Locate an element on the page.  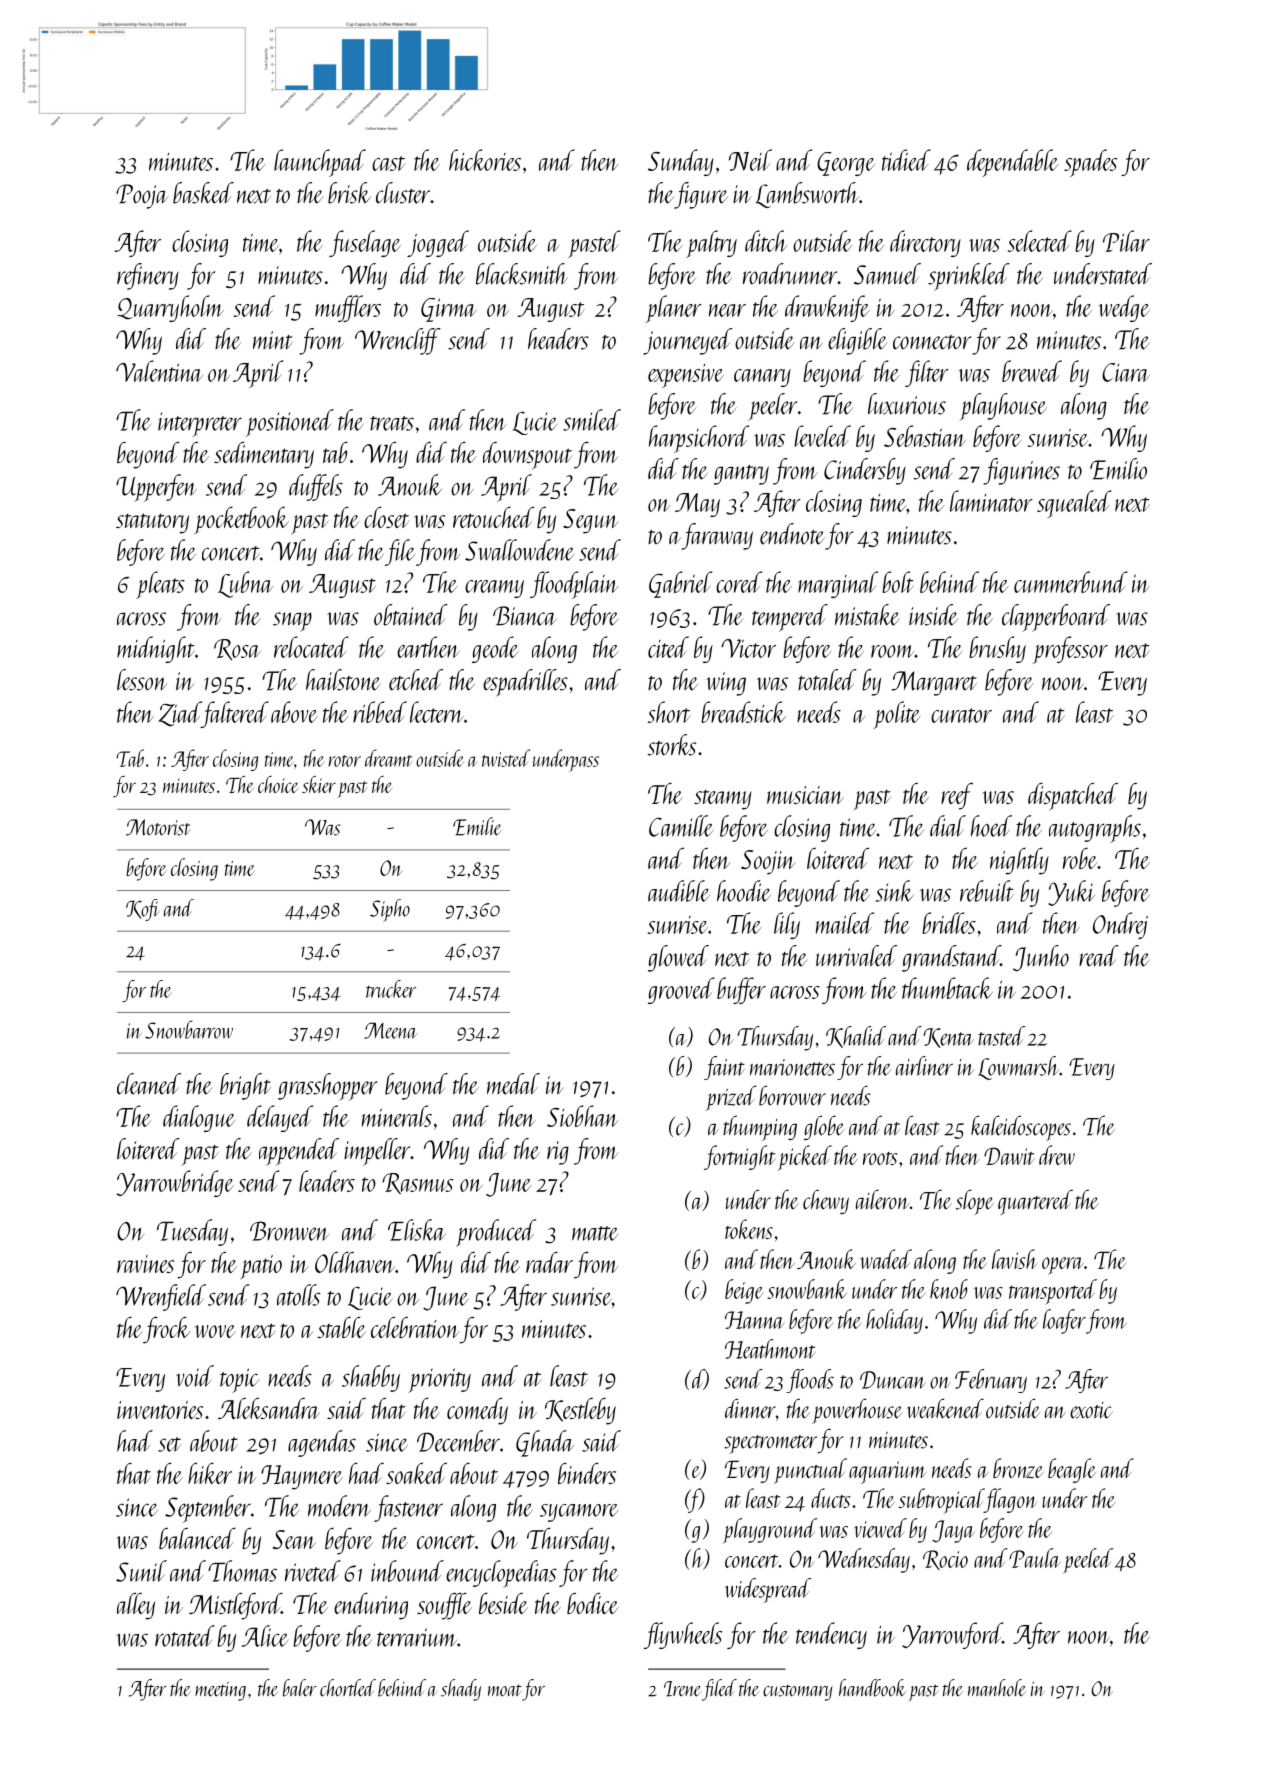
sedimentary is located at coordinates (264, 455).
